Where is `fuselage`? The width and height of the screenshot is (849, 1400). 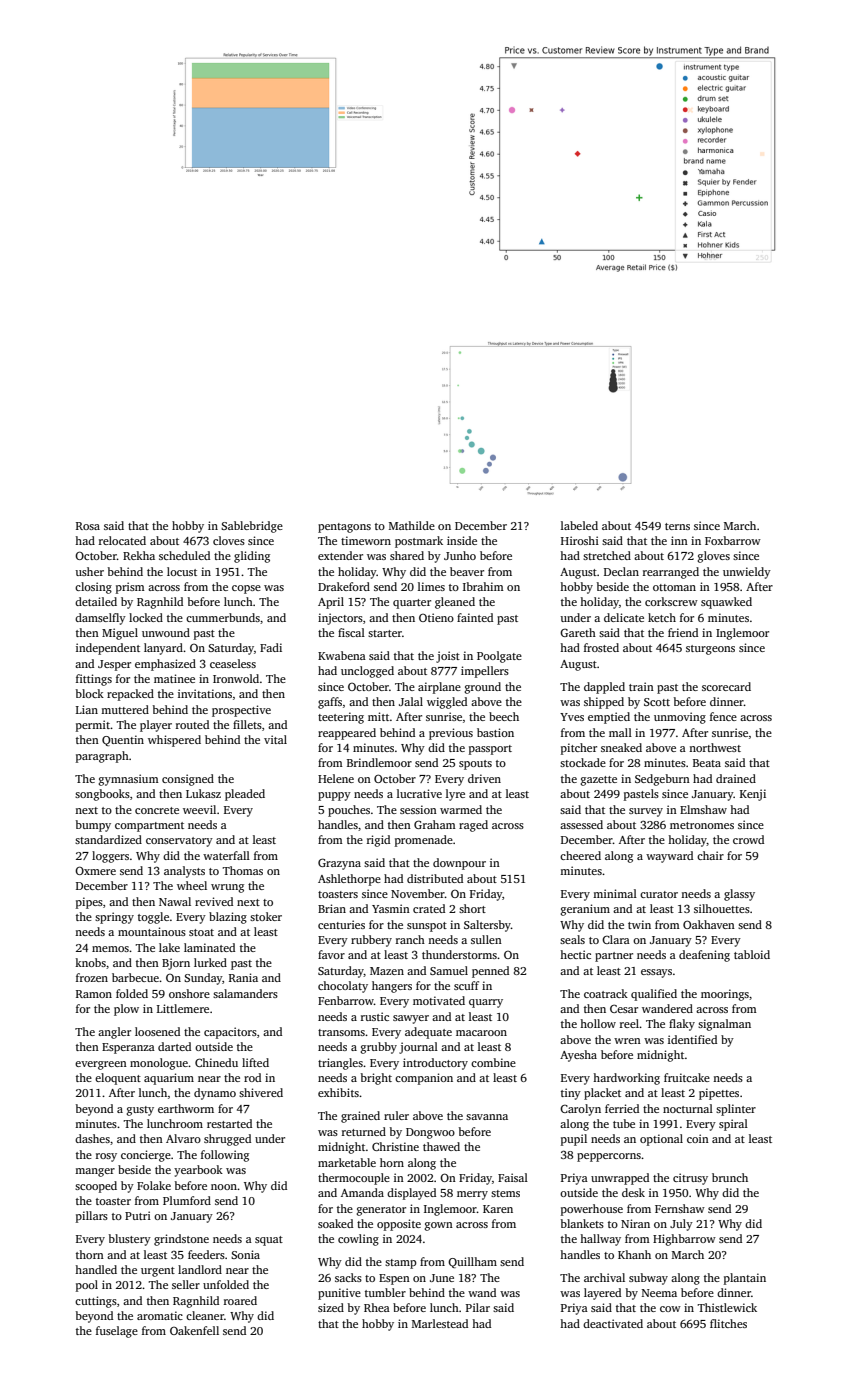
fuselage is located at coordinates (117, 1332).
